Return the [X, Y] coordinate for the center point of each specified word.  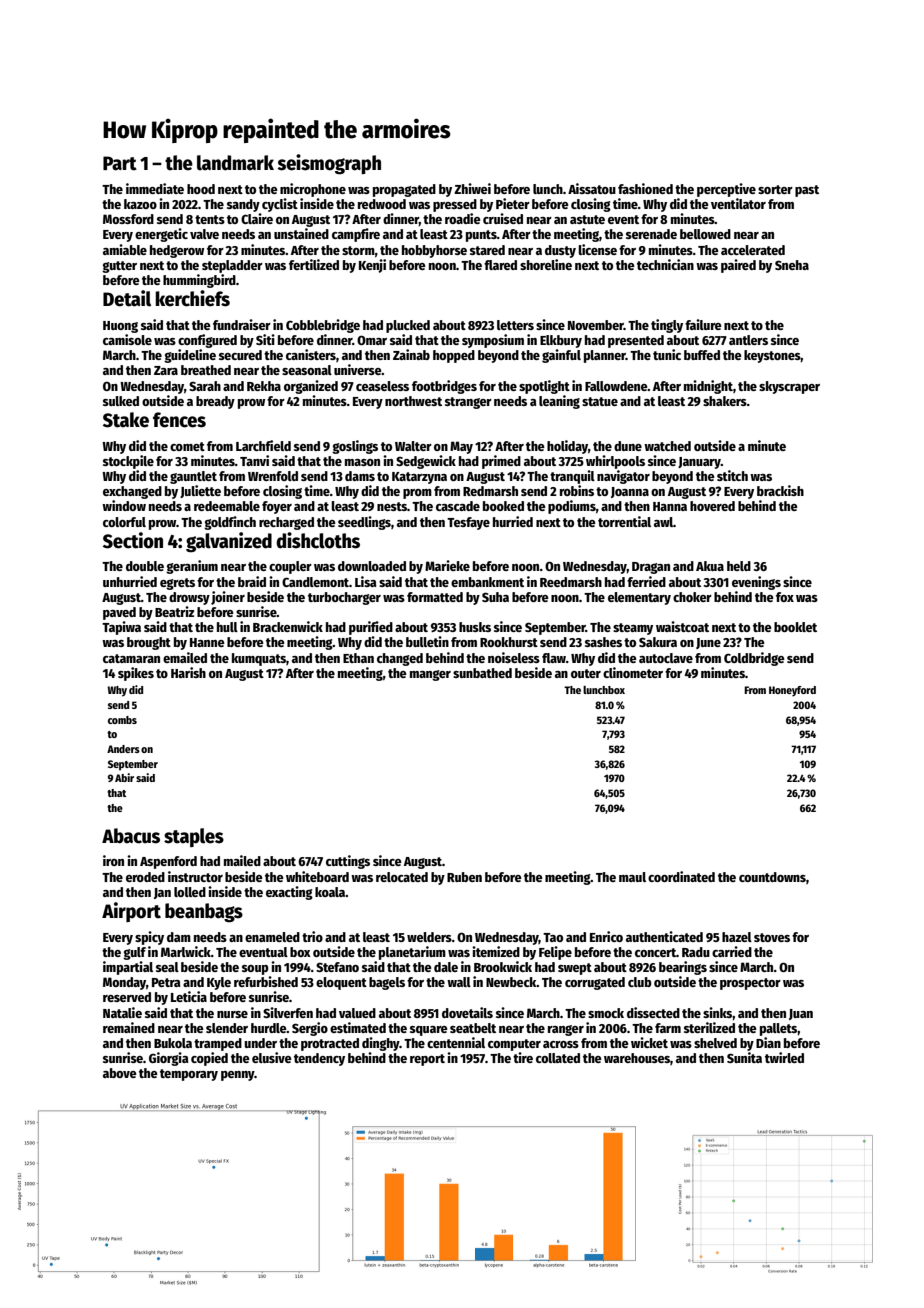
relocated [402, 877]
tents [210, 219]
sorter [775, 189]
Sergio [310, 1029]
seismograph [329, 164]
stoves [772, 937]
